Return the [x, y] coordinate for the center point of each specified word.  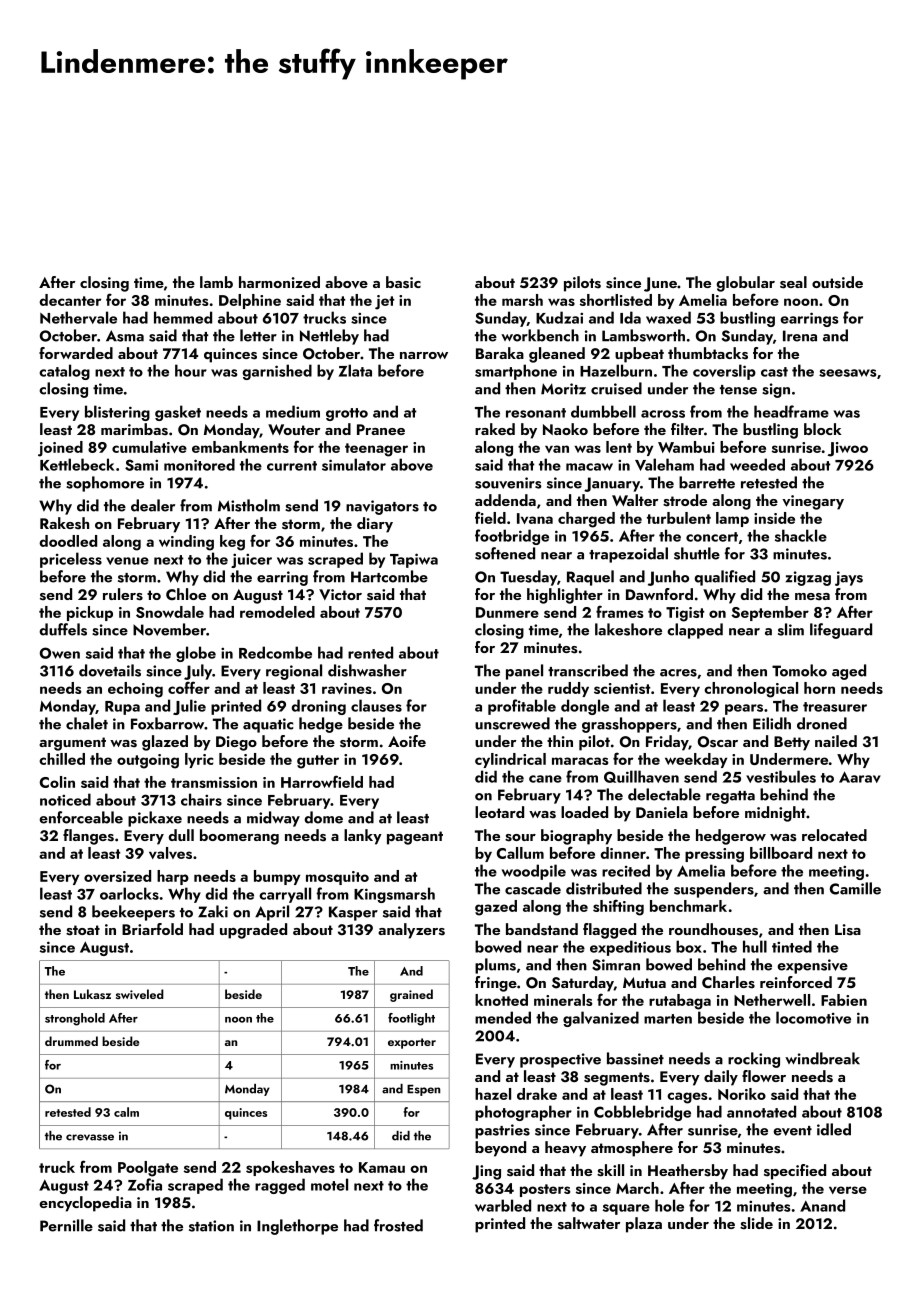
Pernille [66, 1225]
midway [273, 819]
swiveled [140, 994]
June [660, 284]
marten [668, 1019]
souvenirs [508, 483]
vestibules [781, 776]
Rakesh [64, 523]
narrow [424, 355]
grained [411, 995]
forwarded [76, 353]
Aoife [407, 741]
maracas [580, 761]
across [663, 414]
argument [72, 744]
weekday [696, 760]
